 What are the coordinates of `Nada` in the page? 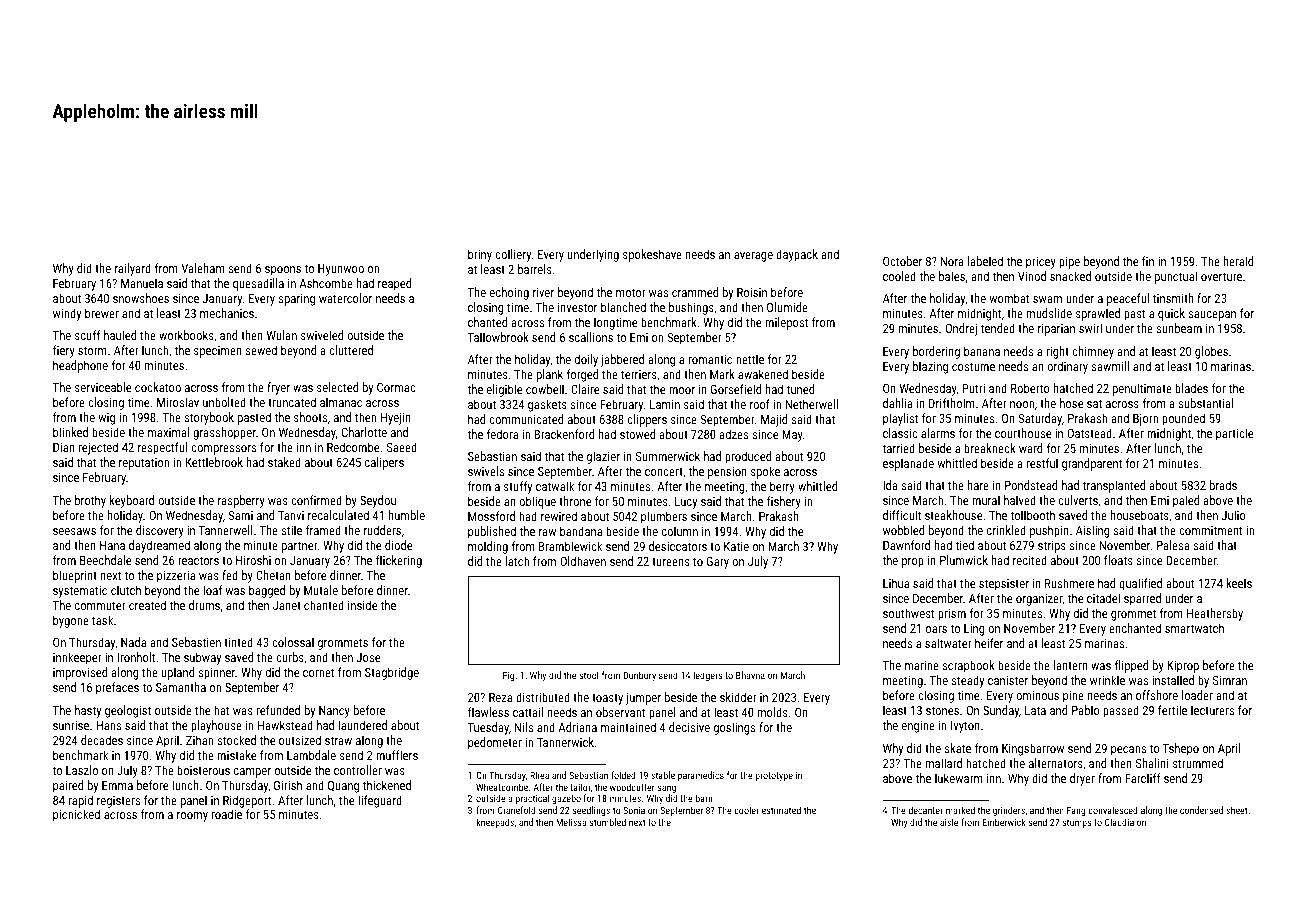 It's located at (133, 642).
